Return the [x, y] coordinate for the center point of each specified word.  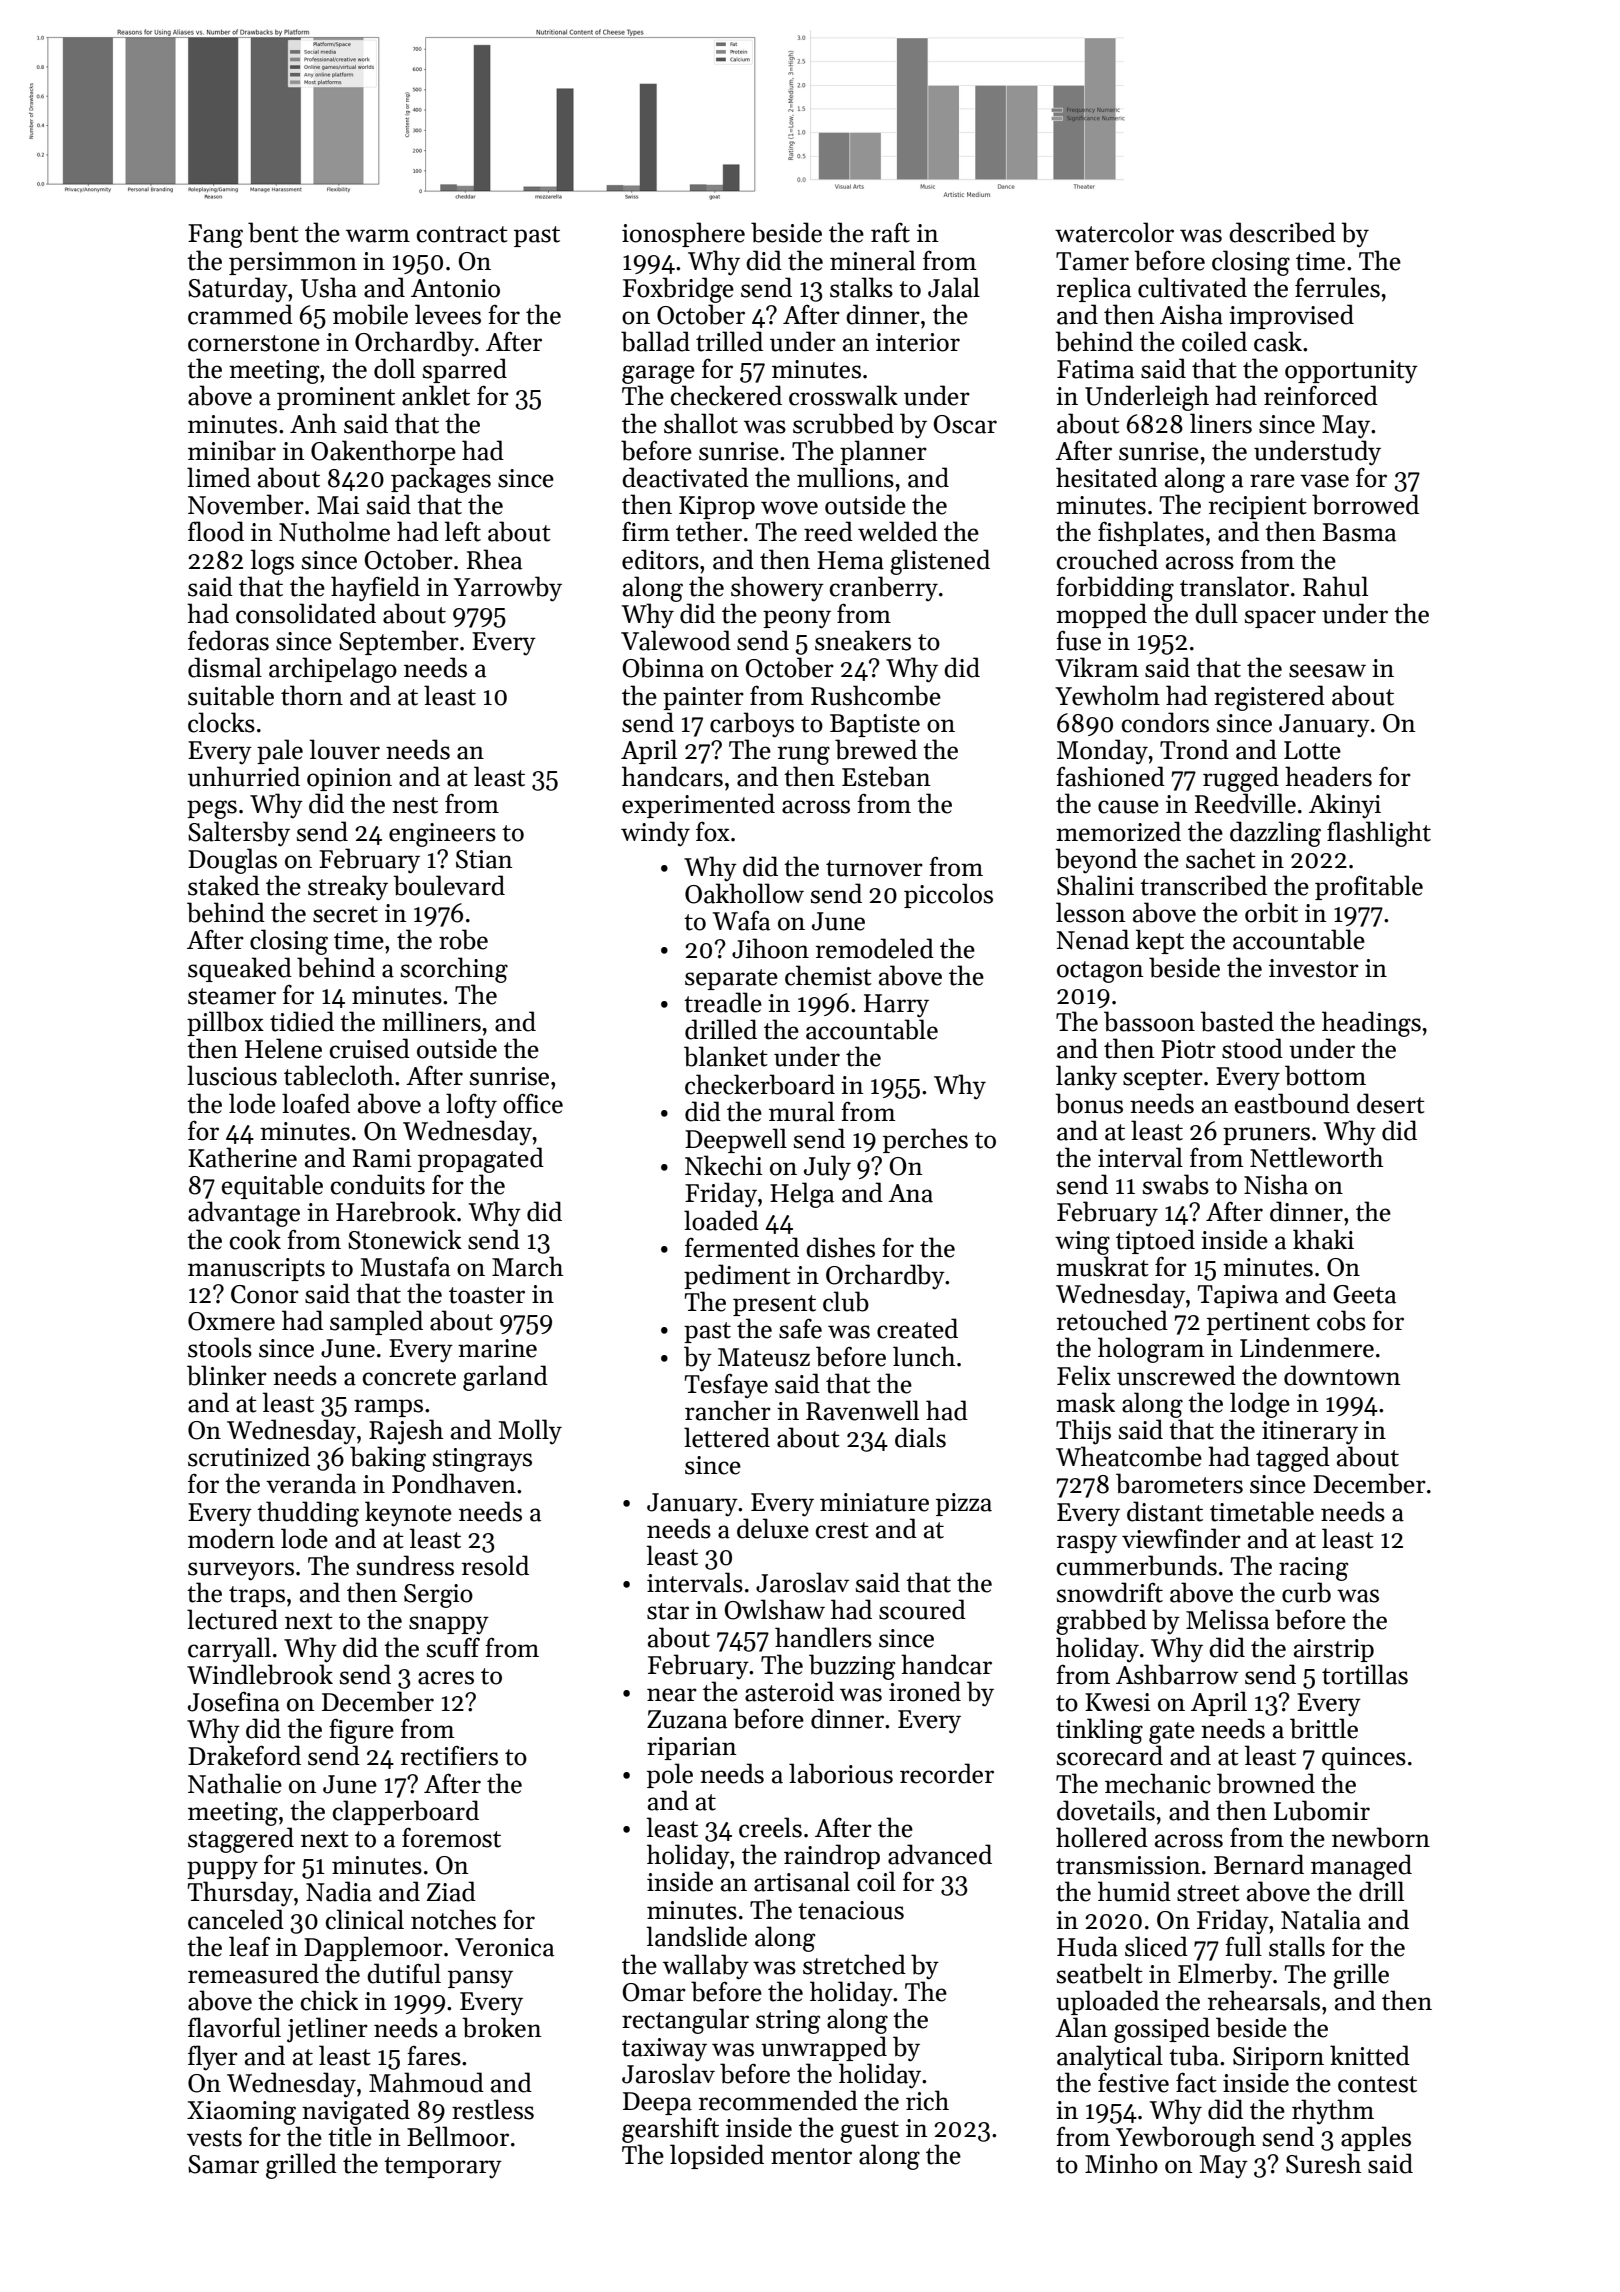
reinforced [1321, 395]
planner [883, 452]
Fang [215, 236]
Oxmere [231, 1321]
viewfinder [1181, 1538]
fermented [742, 1247]
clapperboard [406, 1812]
